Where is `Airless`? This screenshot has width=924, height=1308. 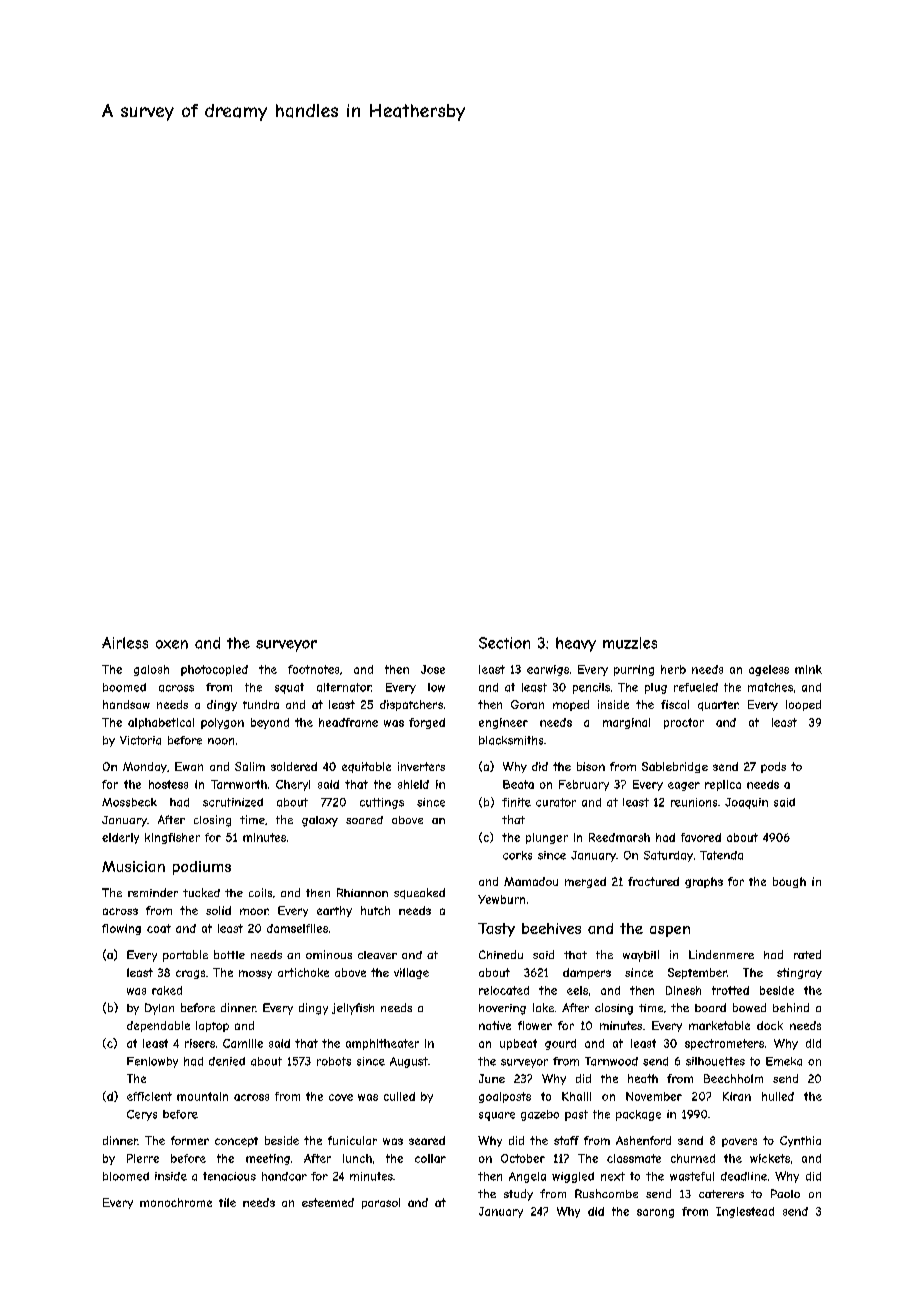 Airless is located at coordinates (125, 643).
